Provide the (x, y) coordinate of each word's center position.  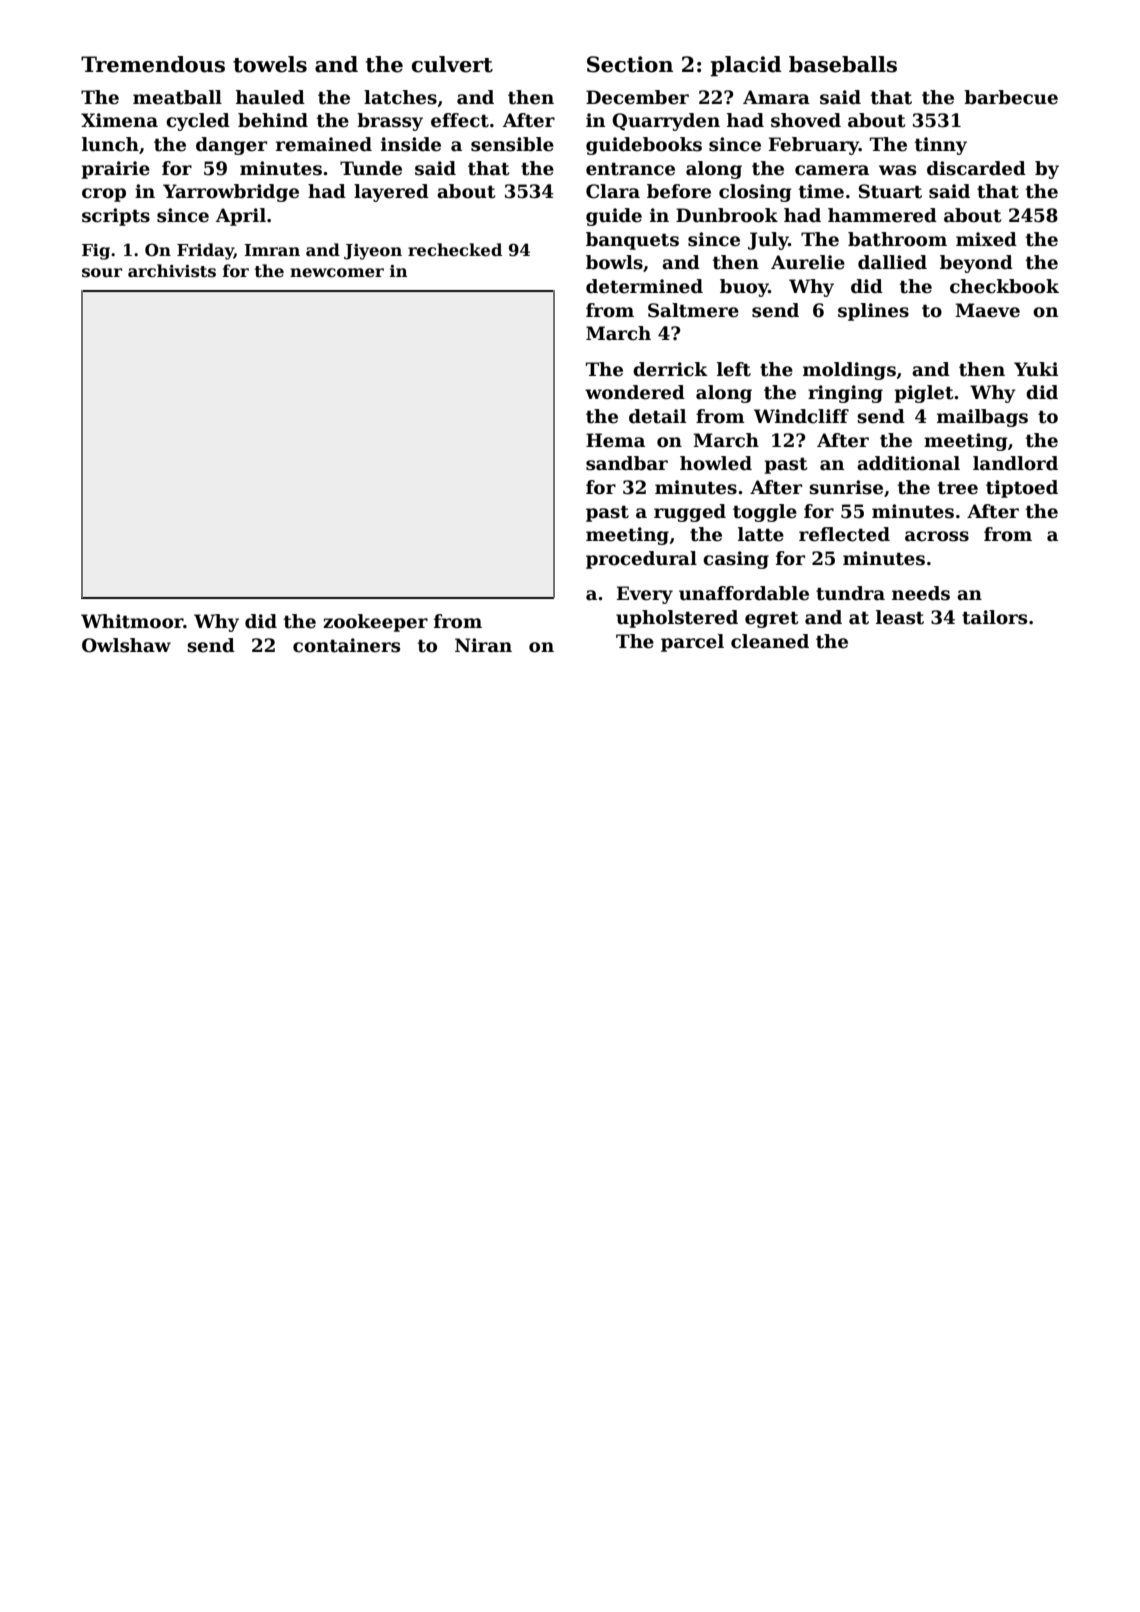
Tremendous (153, 64)
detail (657, 416)
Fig (96, 252)
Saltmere (693, 310)
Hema (615, 440)
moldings (849, 371)
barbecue (1011, 97)
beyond (976, 264)
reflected (844, 534)
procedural (641, 560)
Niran (483, 645)
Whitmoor (132, 621)
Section (630, 64)
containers (346, 645)
